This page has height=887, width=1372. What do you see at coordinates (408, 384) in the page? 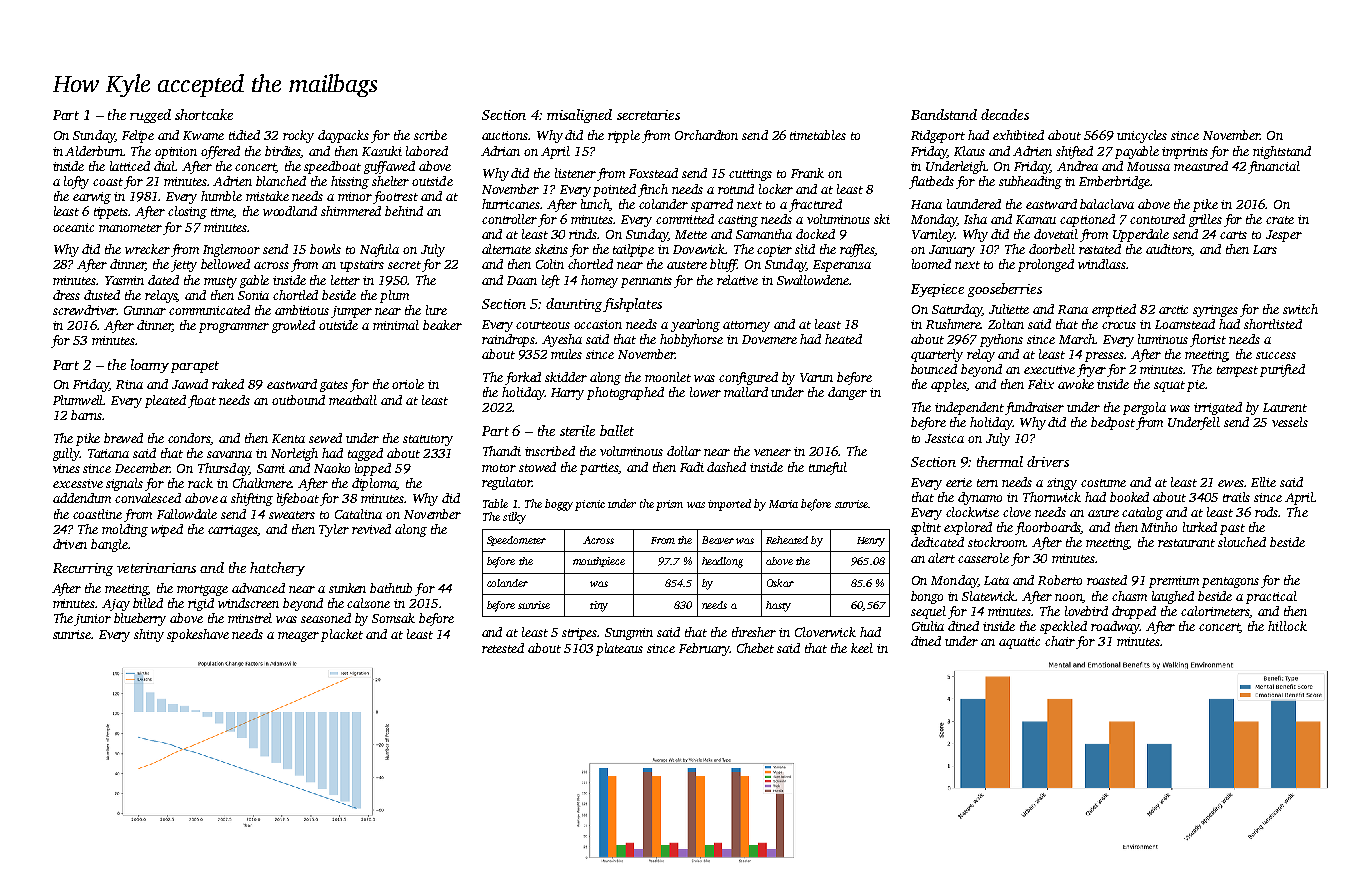
I see `oriole` at bounding box center [408, 384].
